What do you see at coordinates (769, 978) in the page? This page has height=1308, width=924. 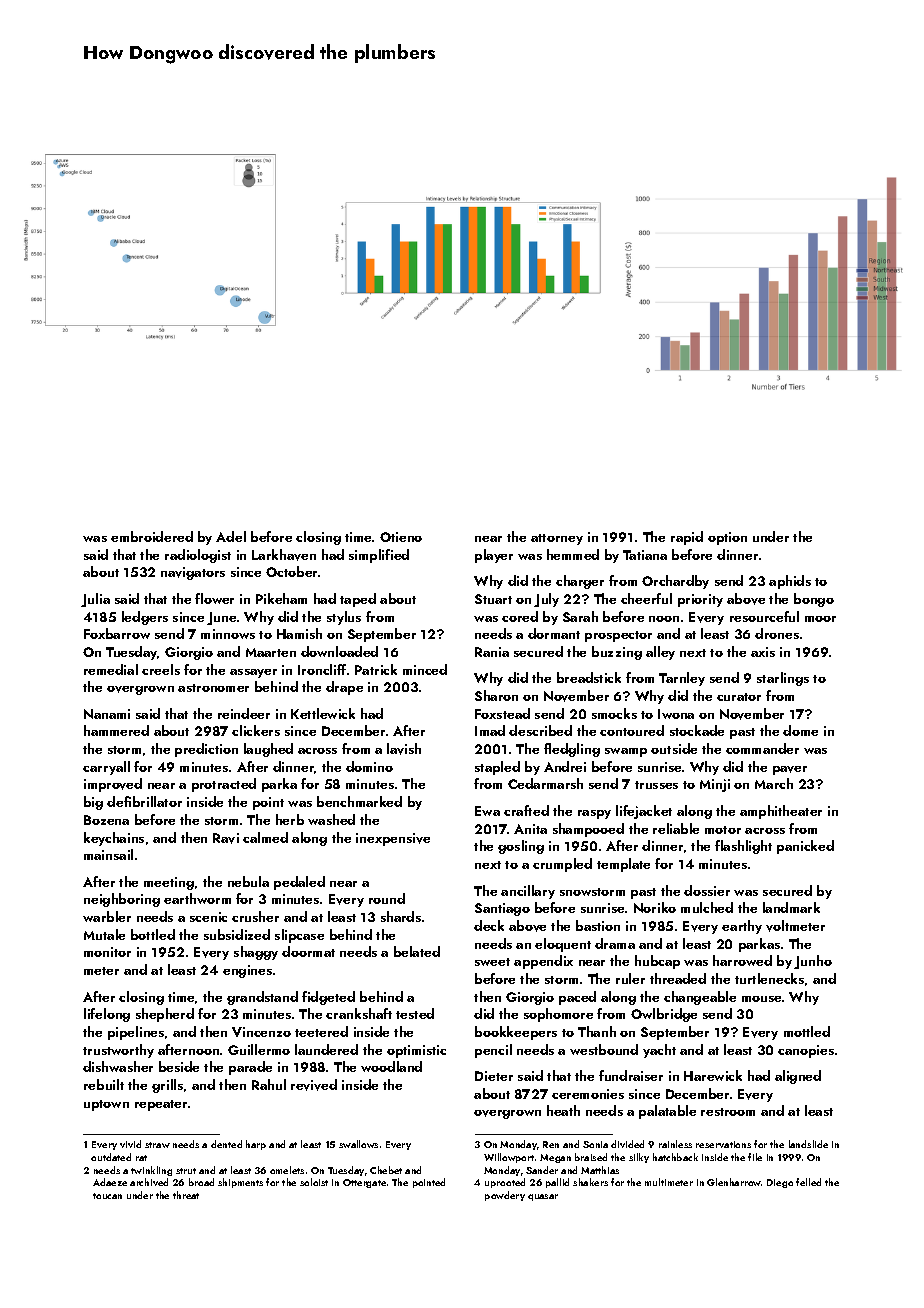 I see `turtlenecks` at bounding box center [769, 978].
